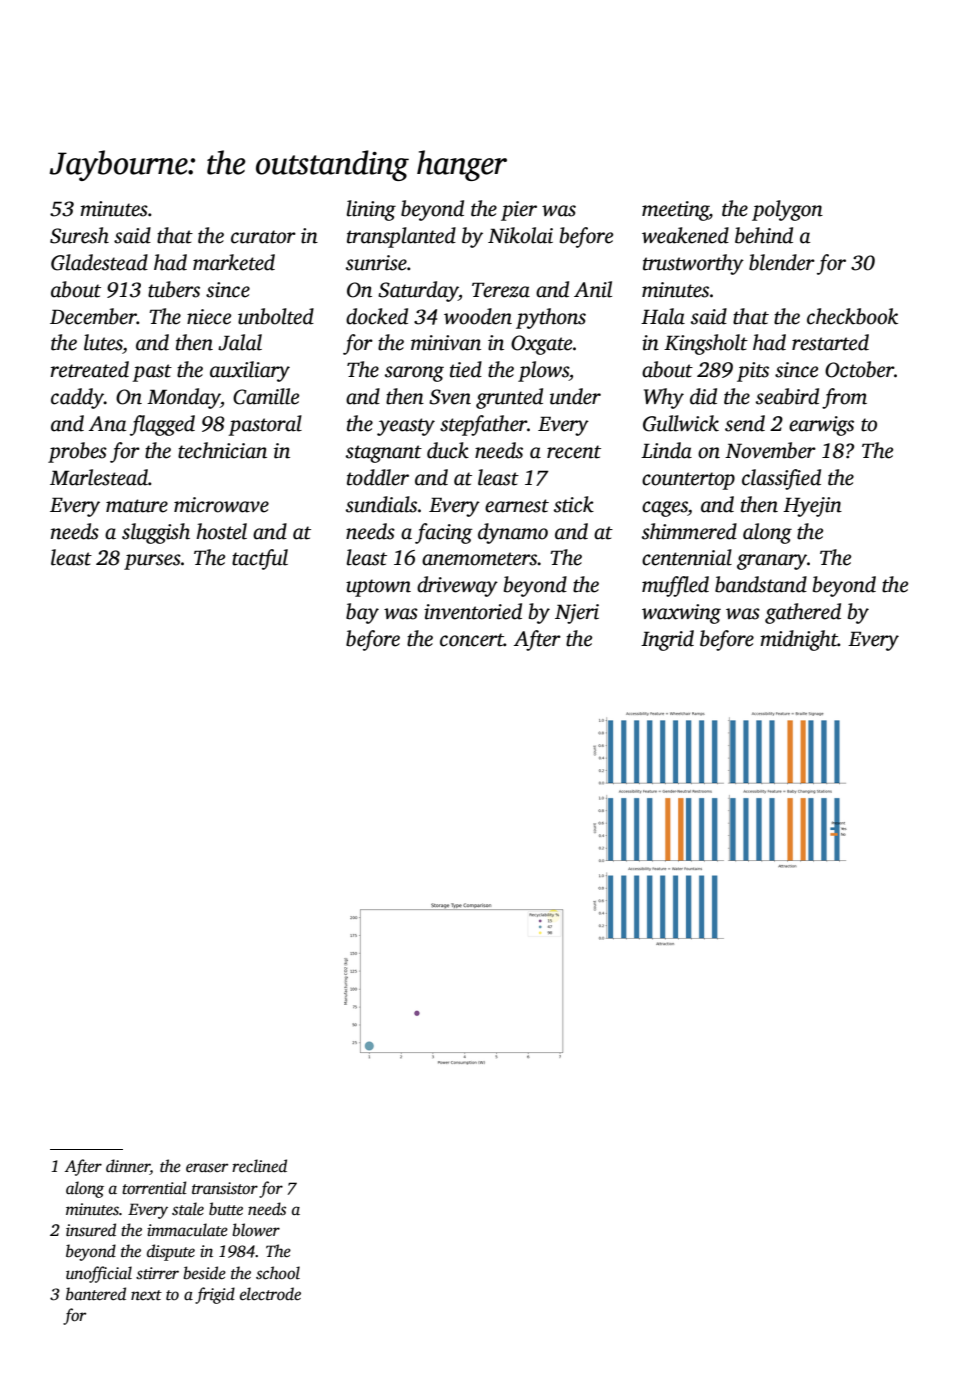  I want to click on Gladestead, so click(99, 262).
